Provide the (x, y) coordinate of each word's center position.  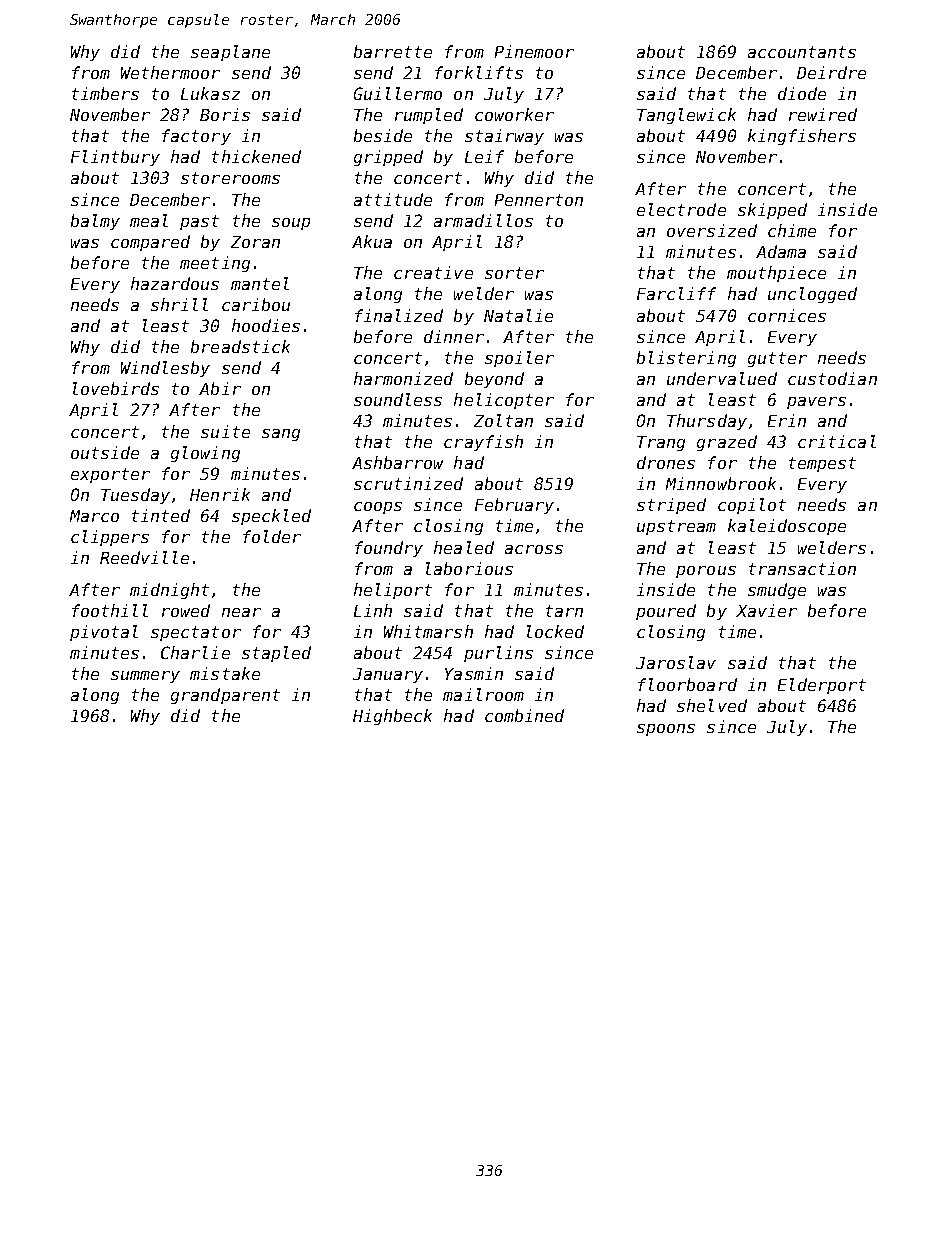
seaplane (230, 53)
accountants (802, 52)
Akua (372, 241)
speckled (271, 517)
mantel (260, 283)
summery (145, 677)
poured (666, 612)
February (514, 506)
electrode (681, 209)
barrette (393, 51)
